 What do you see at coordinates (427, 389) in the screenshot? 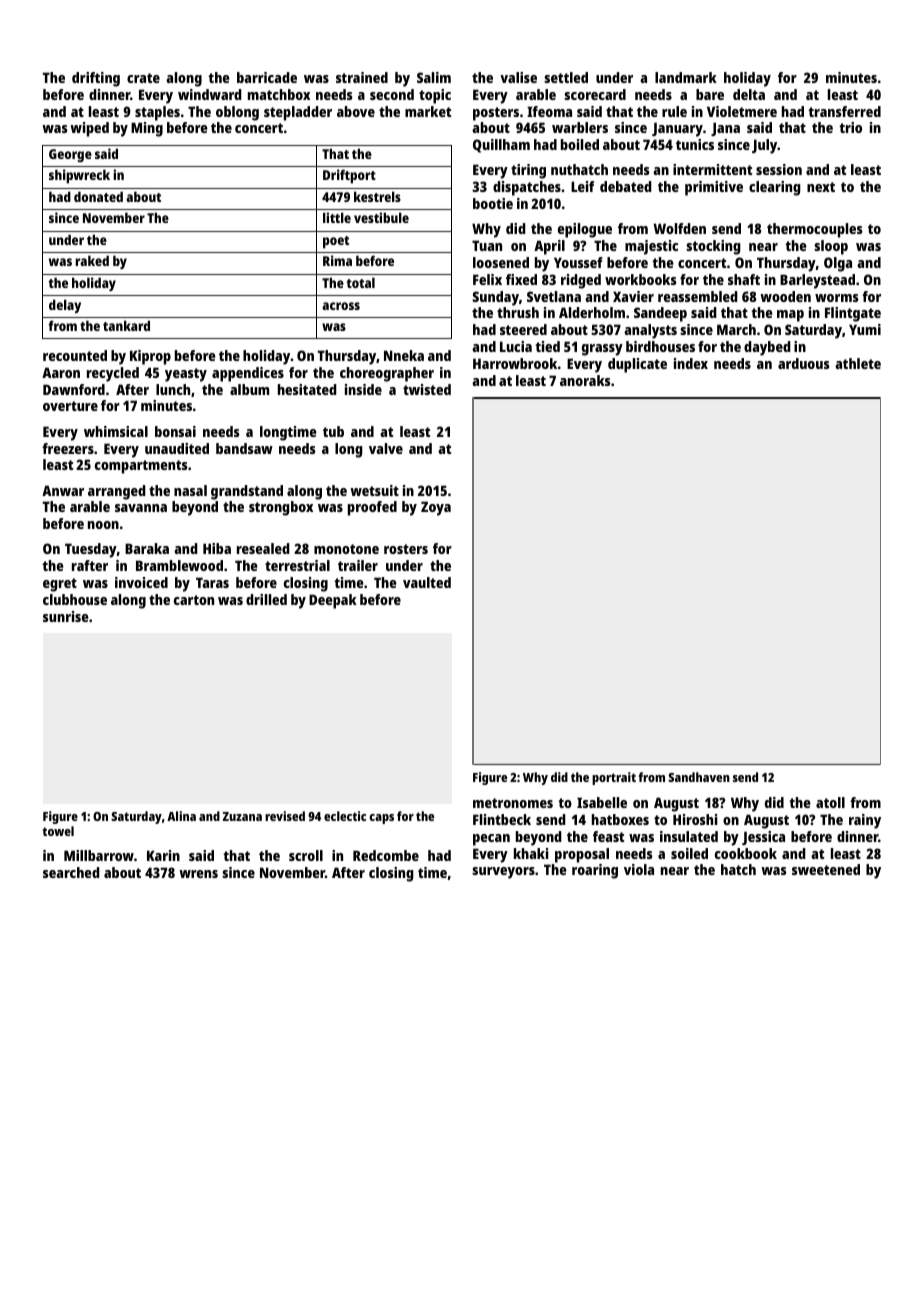
I see `twisted` at bounding box center [427, 389].
